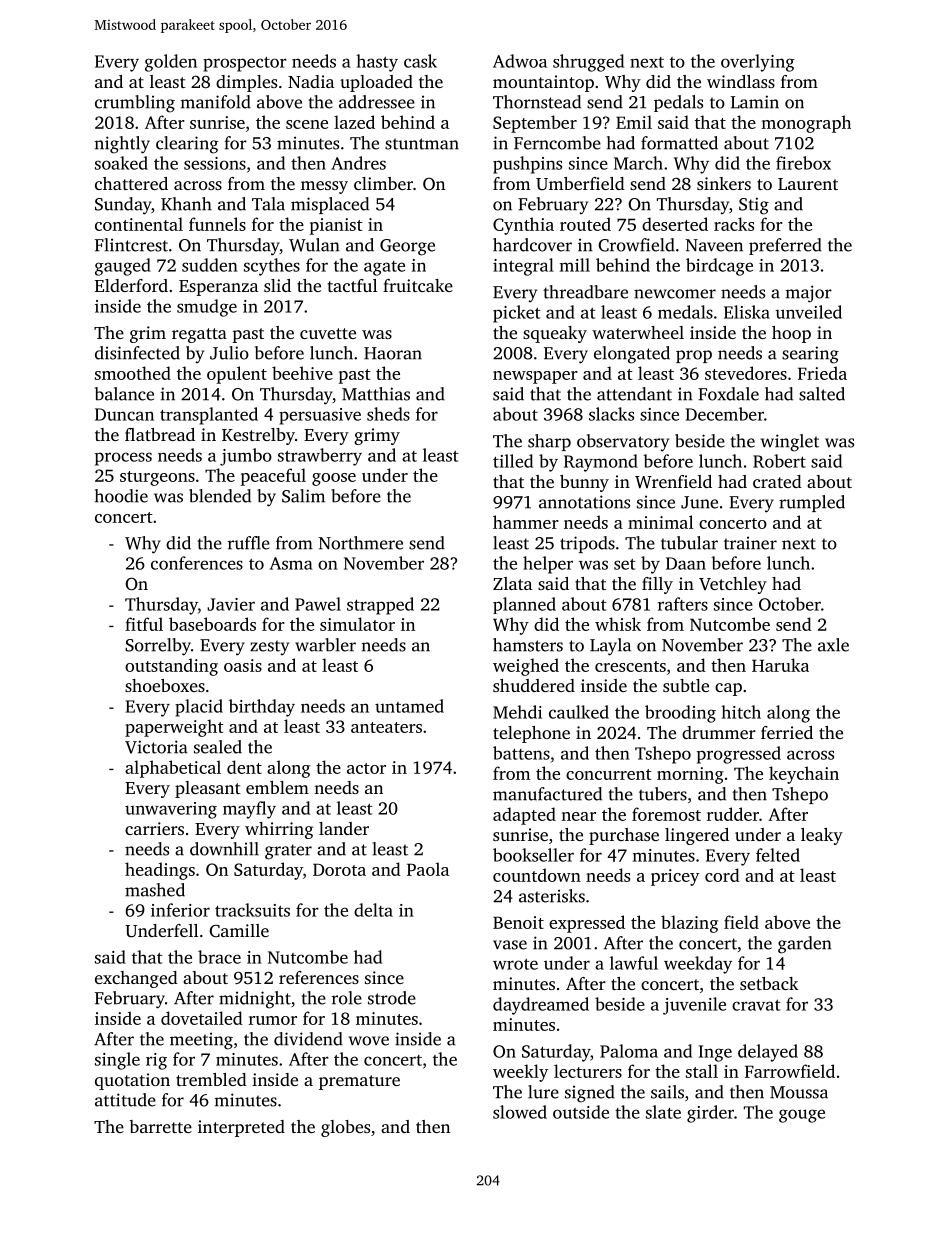  Describe the element at coordinates (719, 732) in the screenshot. I see `drummer` at that location.
